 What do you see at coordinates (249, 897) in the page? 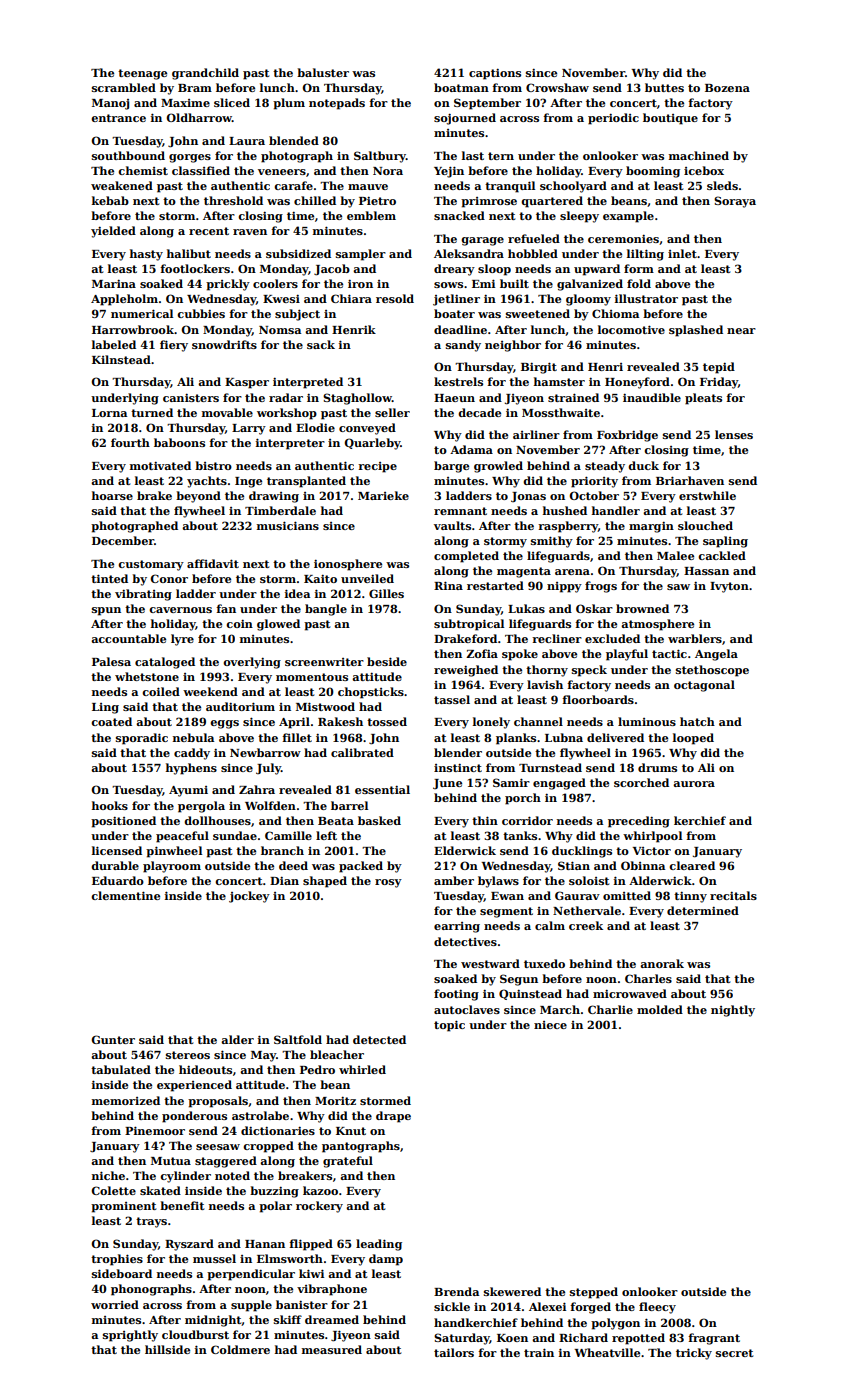
I see `jockey` at bounding box center [249, 897].
